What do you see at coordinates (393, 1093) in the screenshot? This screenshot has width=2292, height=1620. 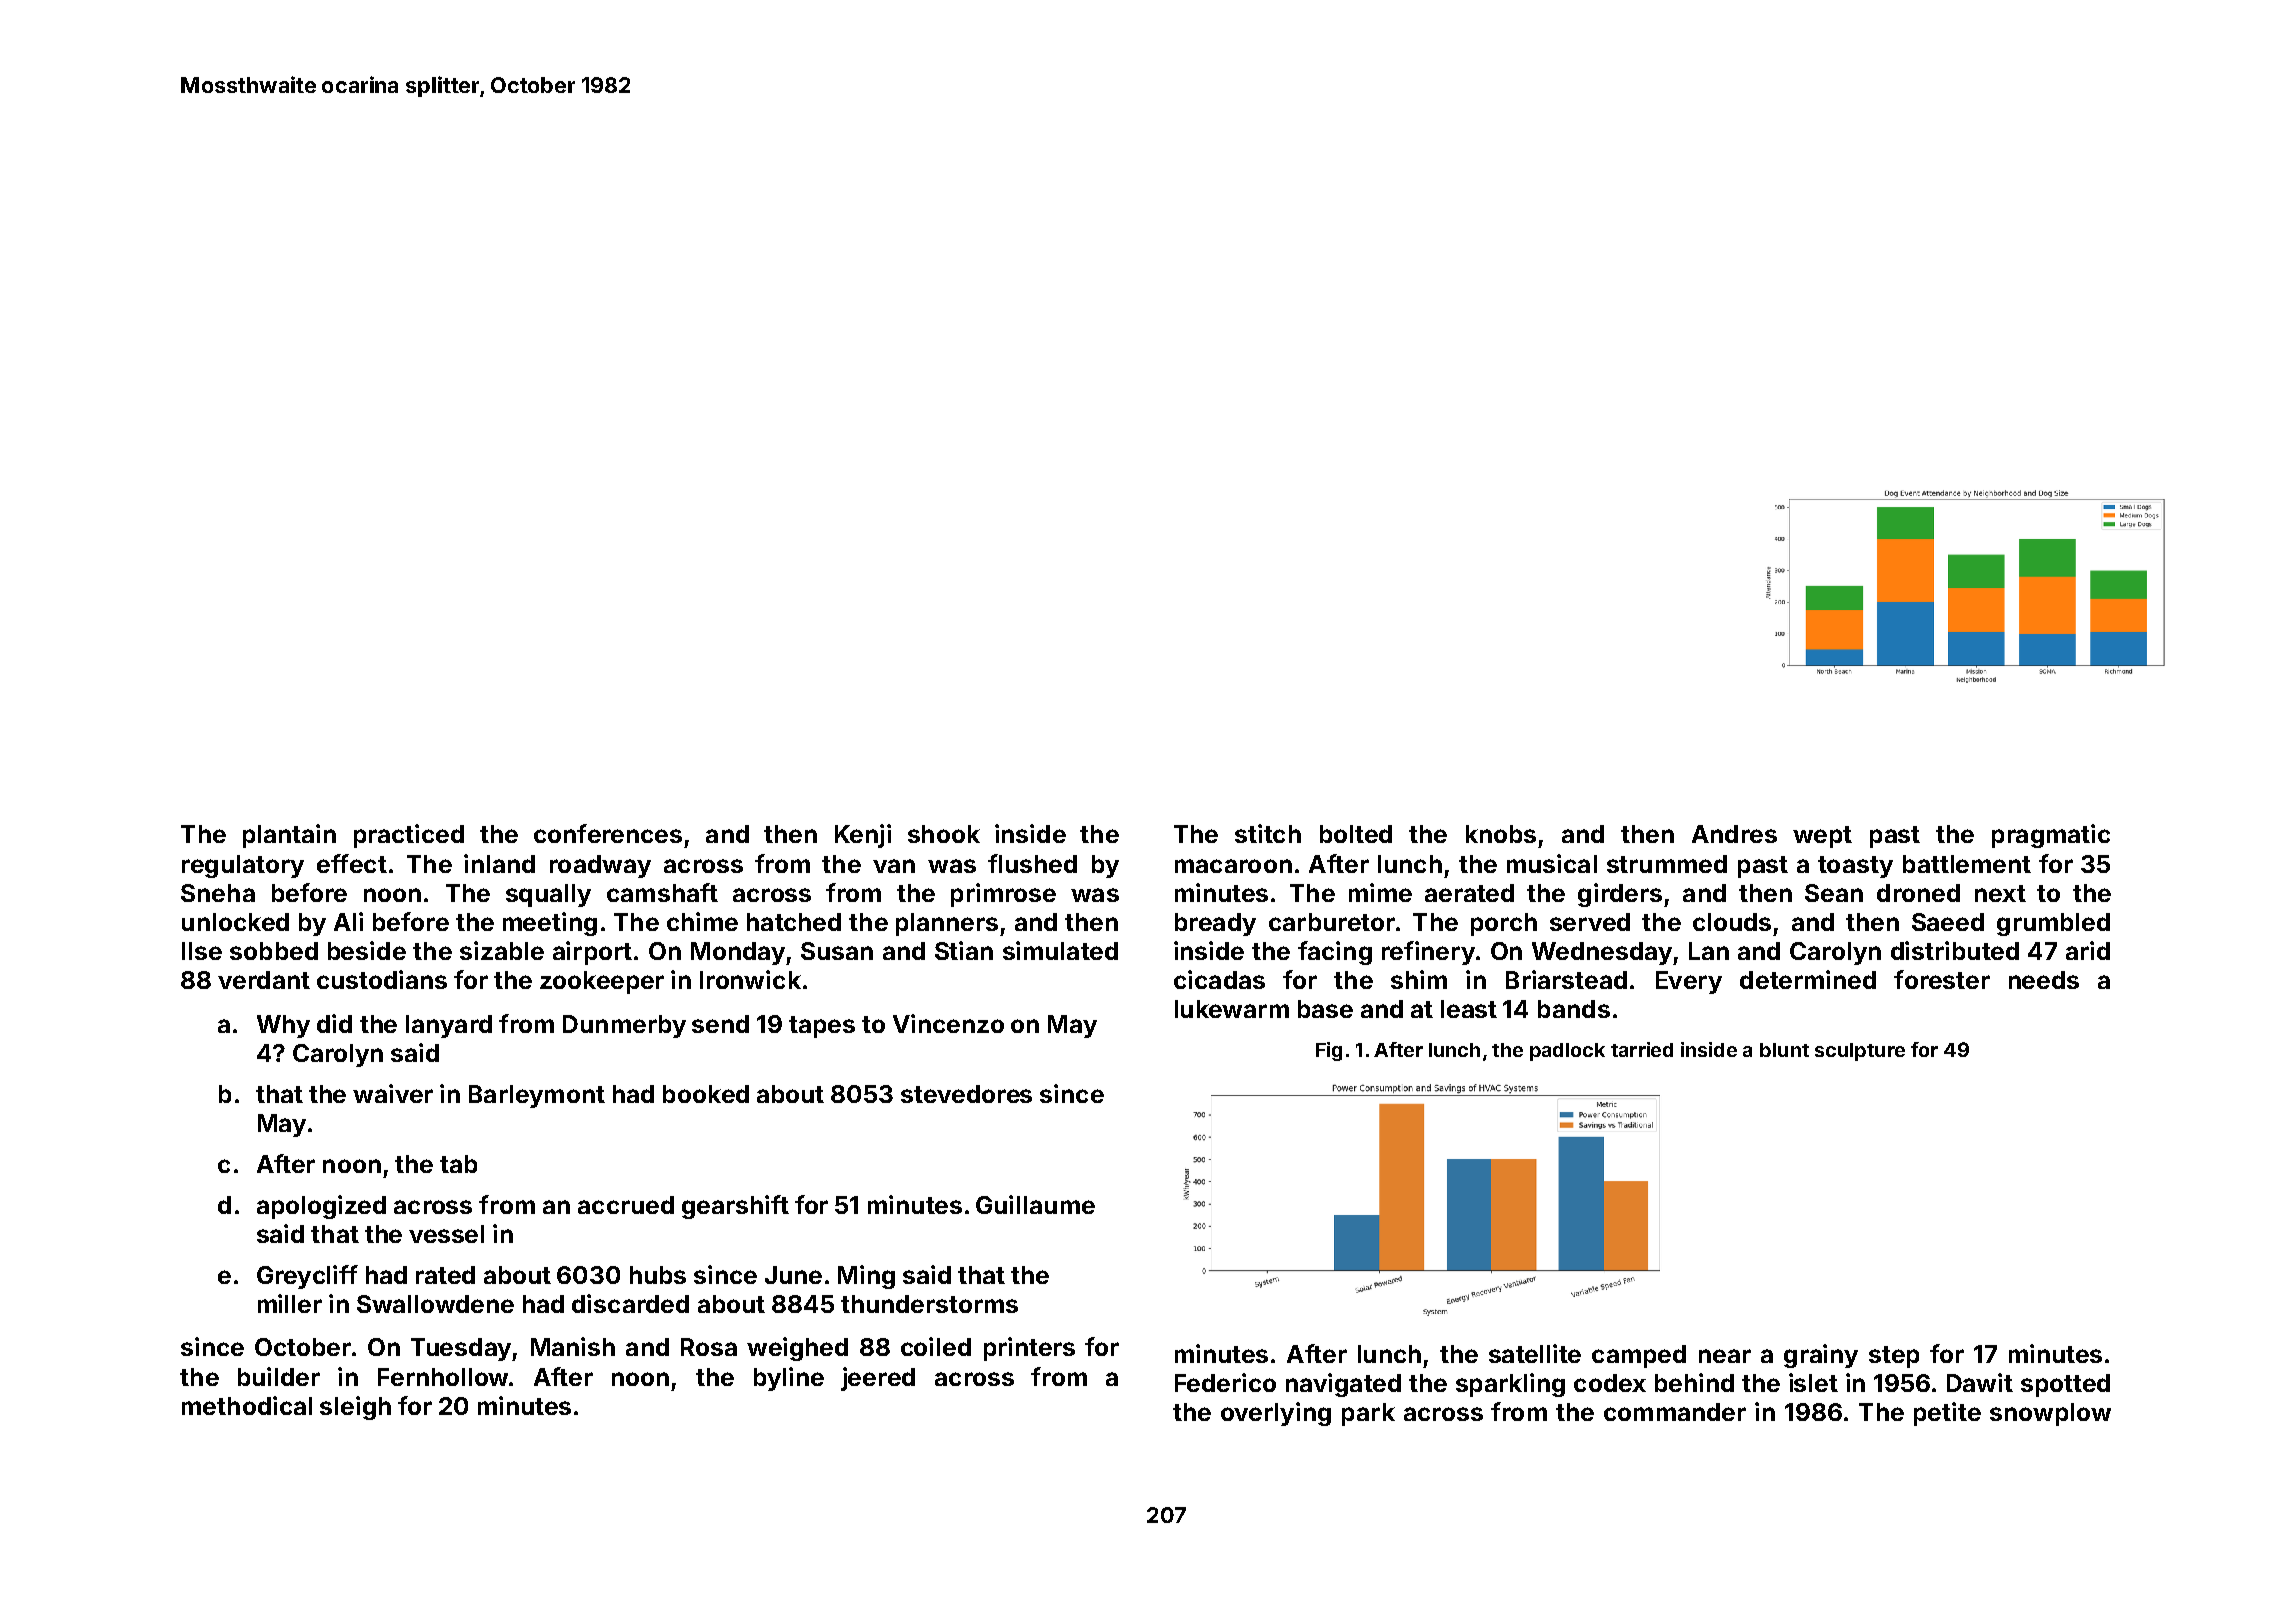 I see `waiver` at bounding box center [393, 1093].
